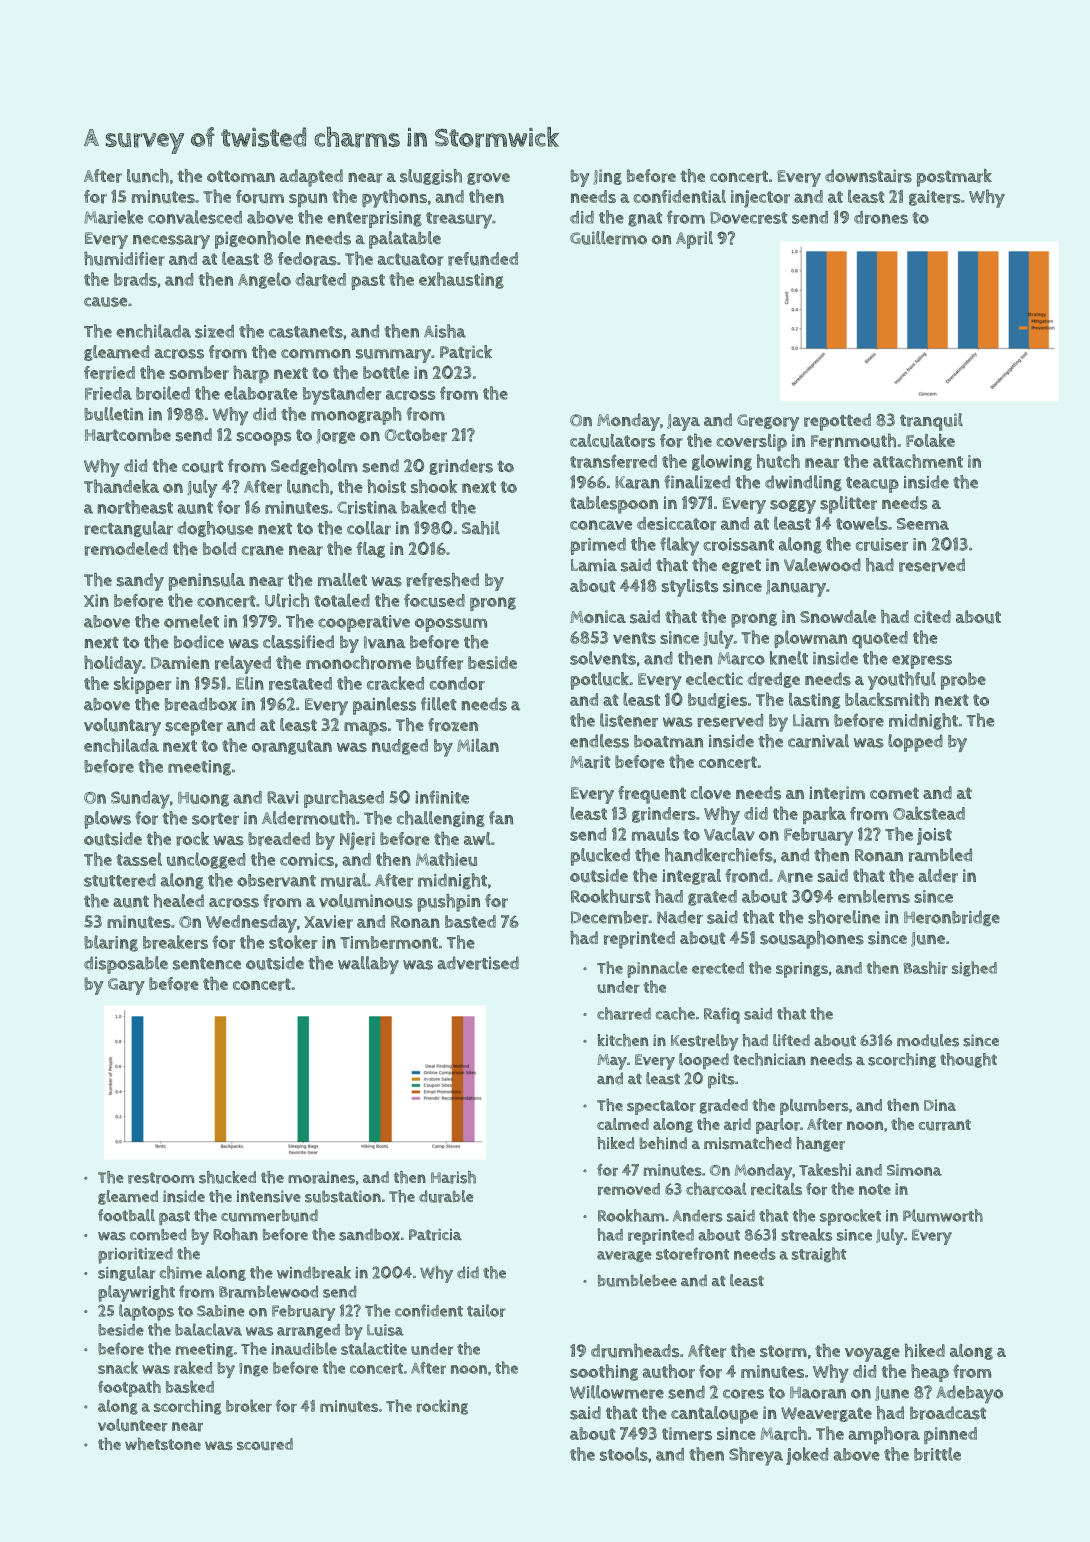 This document has height=1542, width=1090. What do you see at coordinates (477, 838) in the document?
I see `awl` at bounding box center [477, 838].
